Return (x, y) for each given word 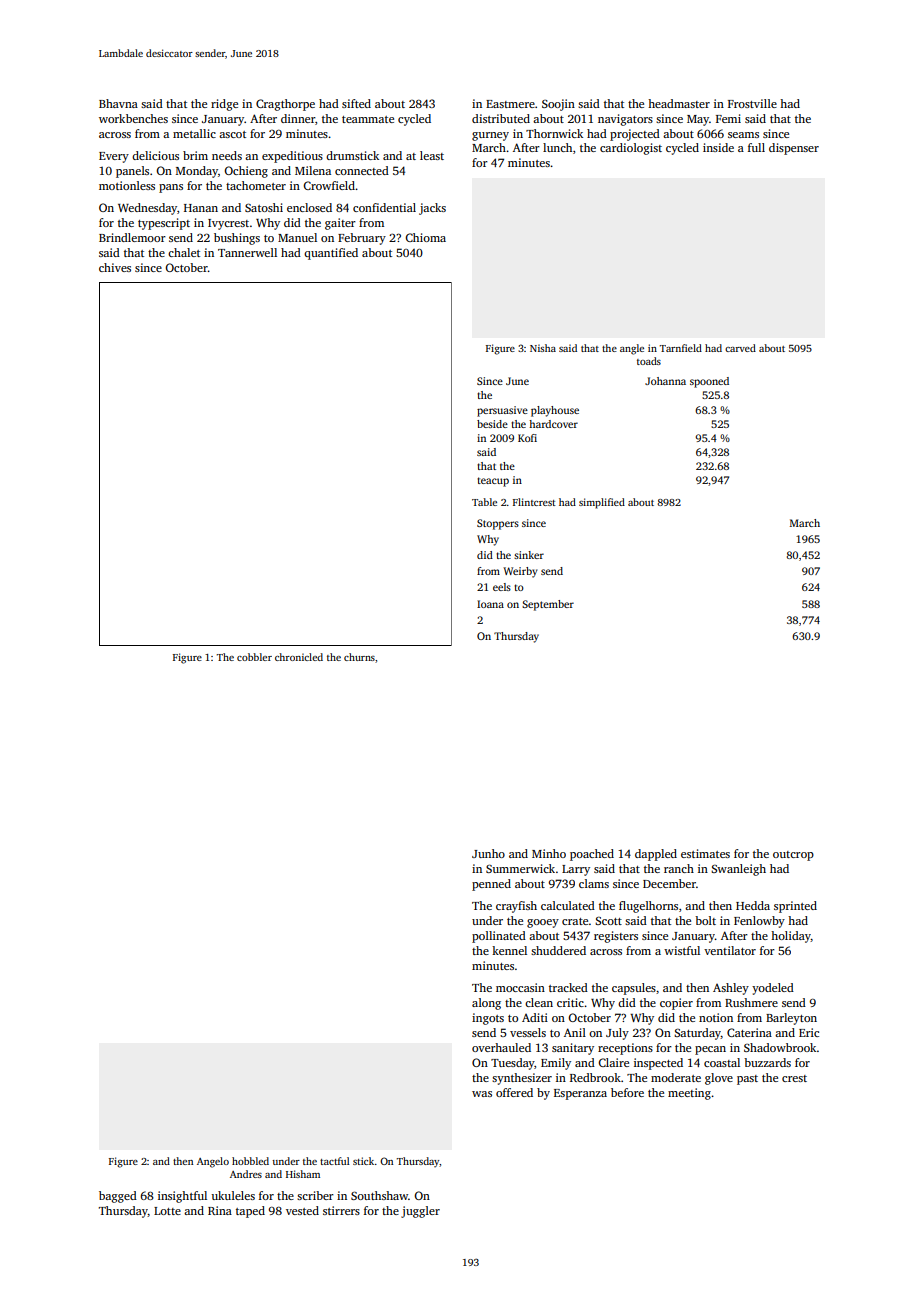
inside (718, 147)
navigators (625, 120)
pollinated (499, 937)
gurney (490, 136)
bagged (118, 1197)
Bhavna (118, 103)
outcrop (793, 856)
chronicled (299, 657)
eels (502, 587)
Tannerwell (247, 252)
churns (359, 657)
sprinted (795, 907)
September (548, 605)
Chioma (425, 237)
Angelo (213, 1162)
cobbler (254, 657)
